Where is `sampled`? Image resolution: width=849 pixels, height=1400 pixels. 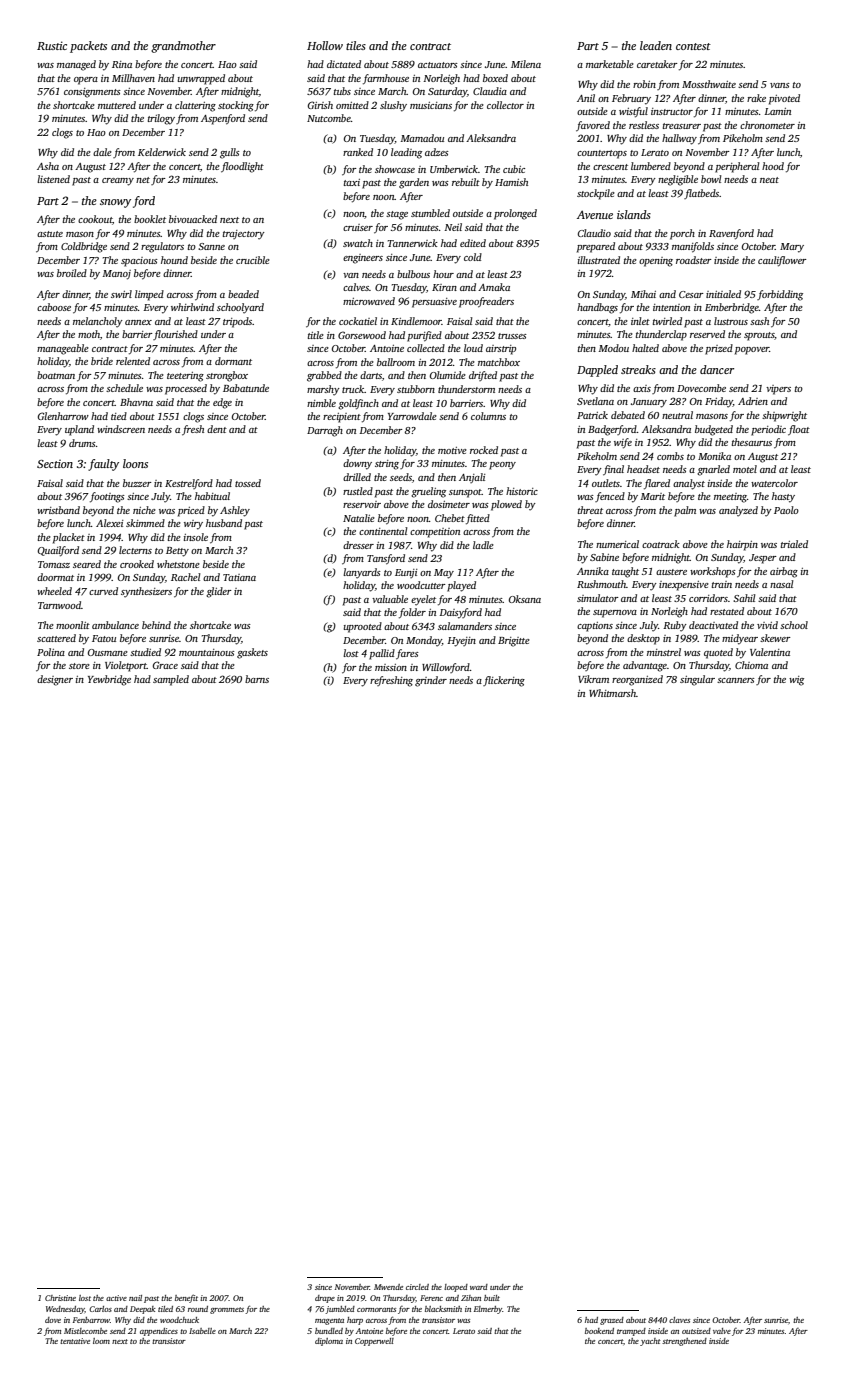 sampled is located at coordinates (171, 680).
